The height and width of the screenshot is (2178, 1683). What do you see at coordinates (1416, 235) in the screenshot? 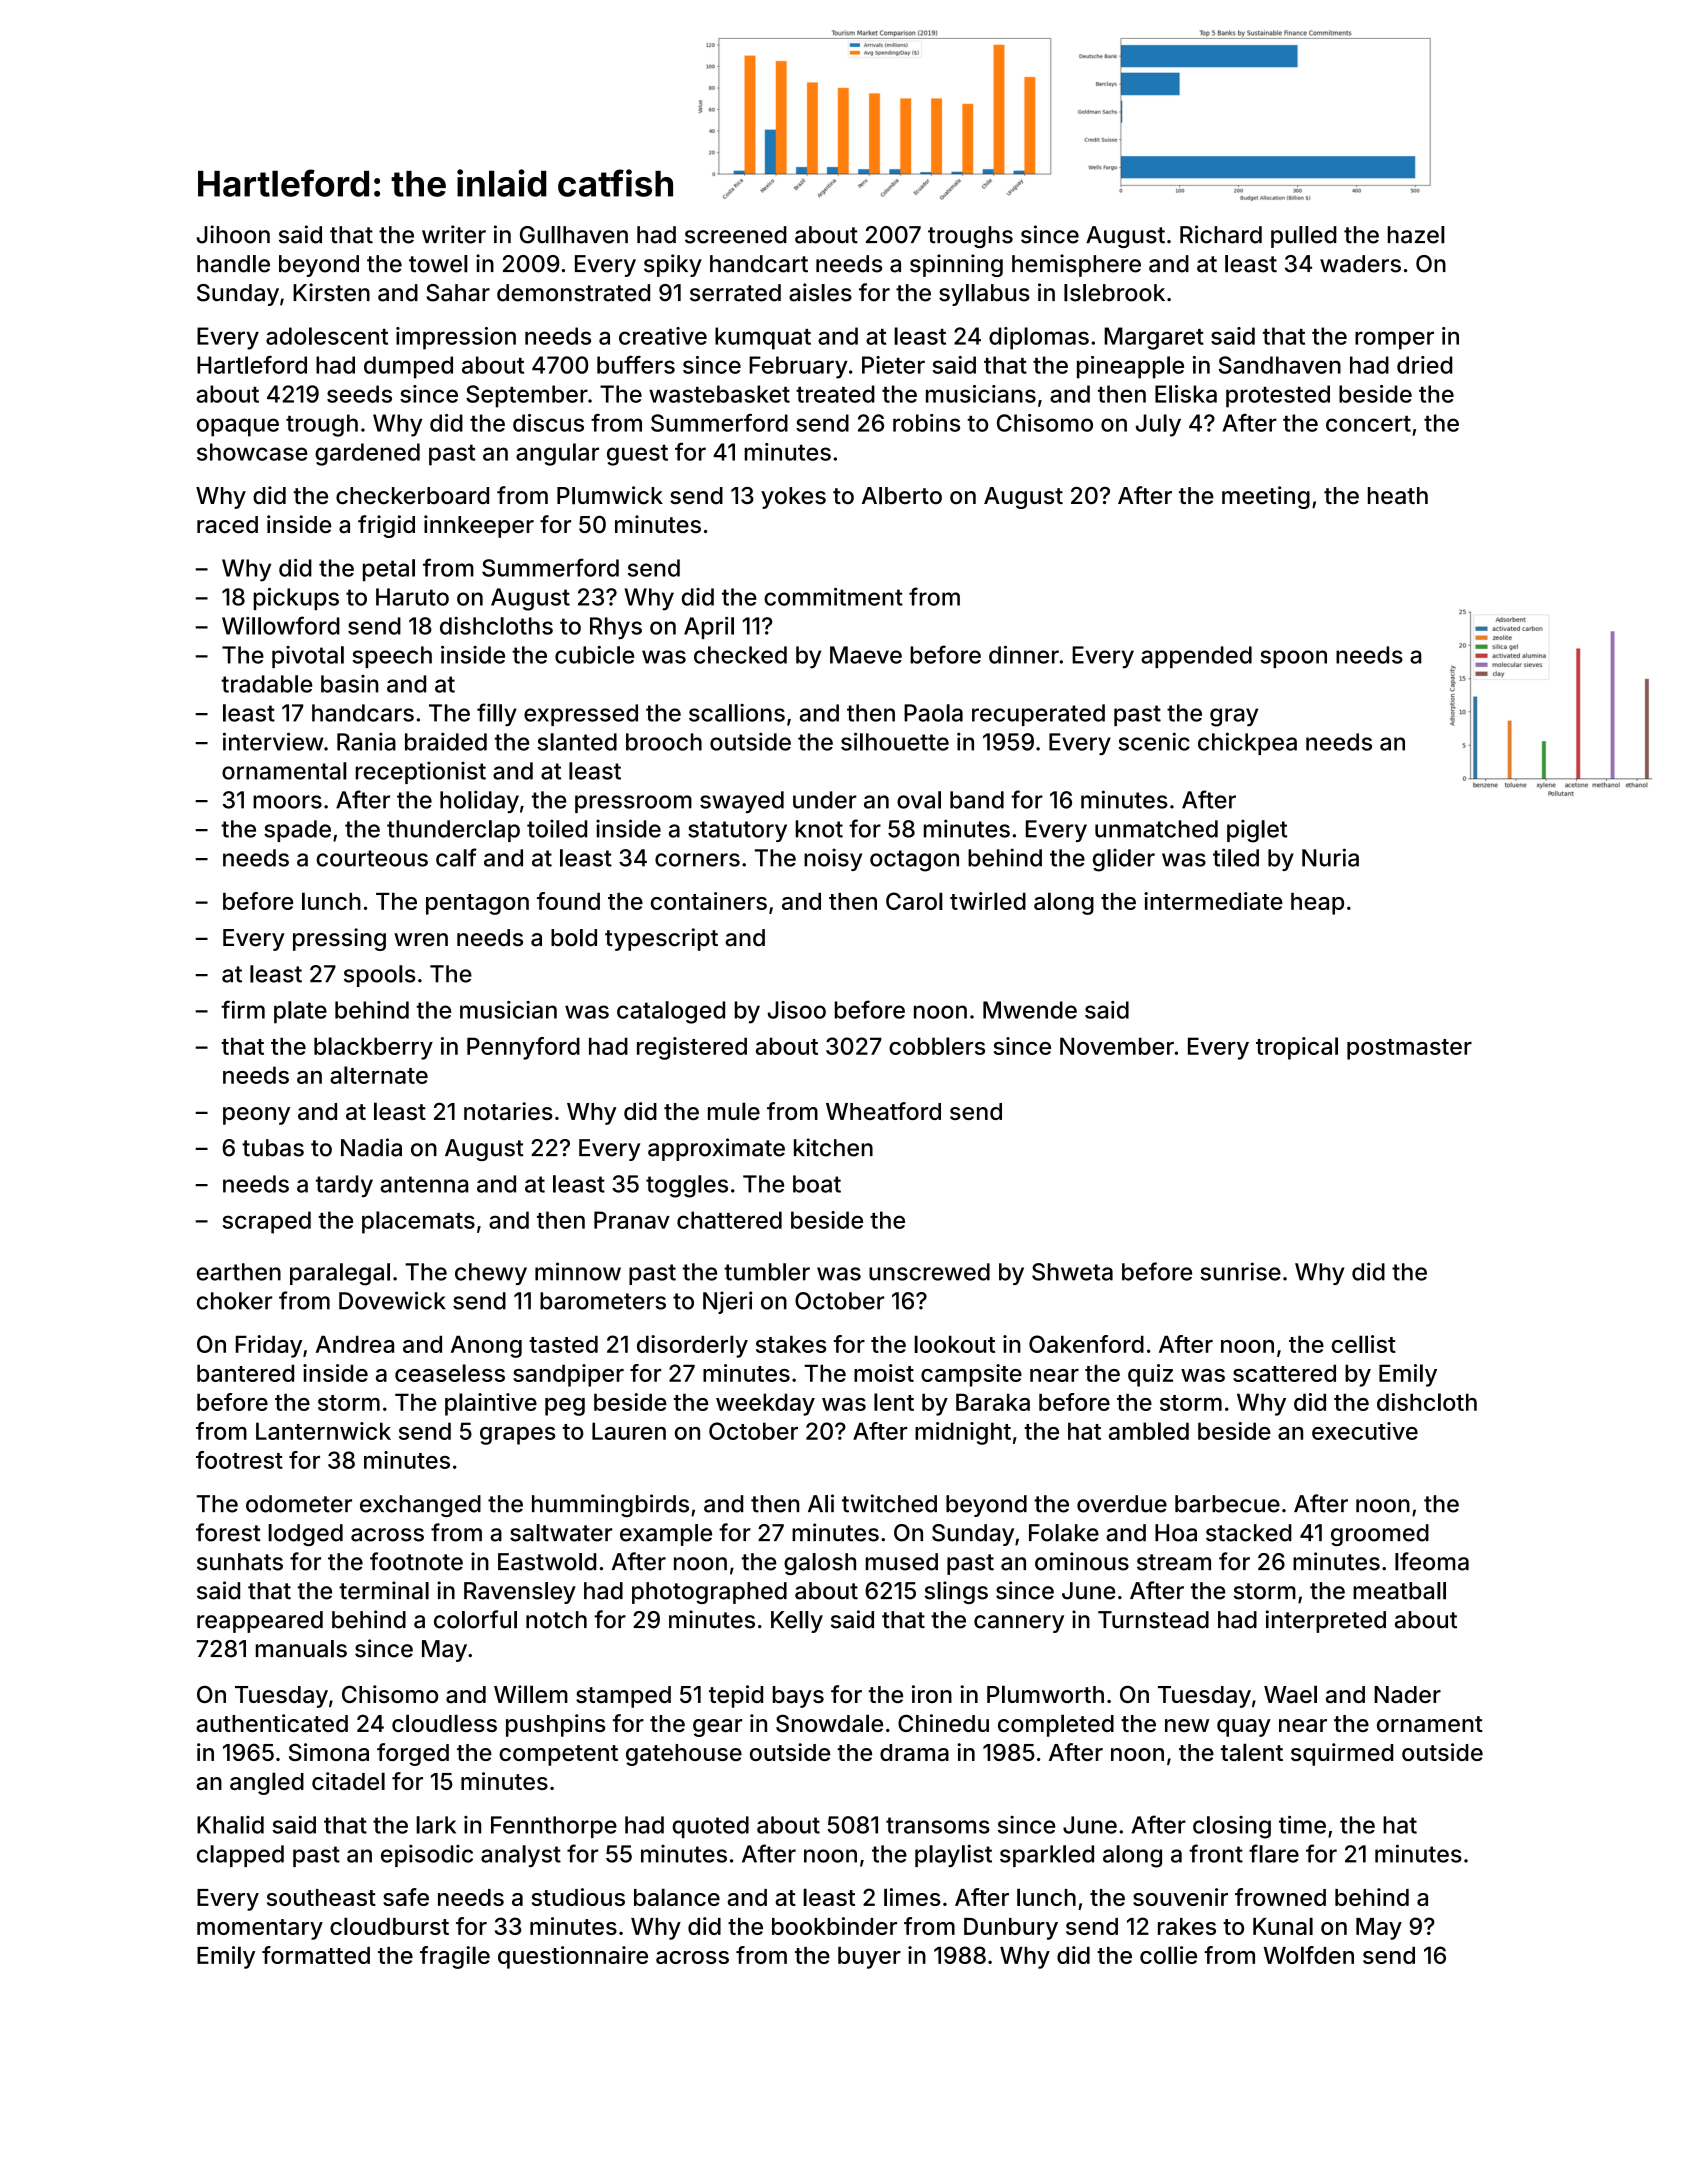
I see `hazel` at bounding box center [1416, 235].
